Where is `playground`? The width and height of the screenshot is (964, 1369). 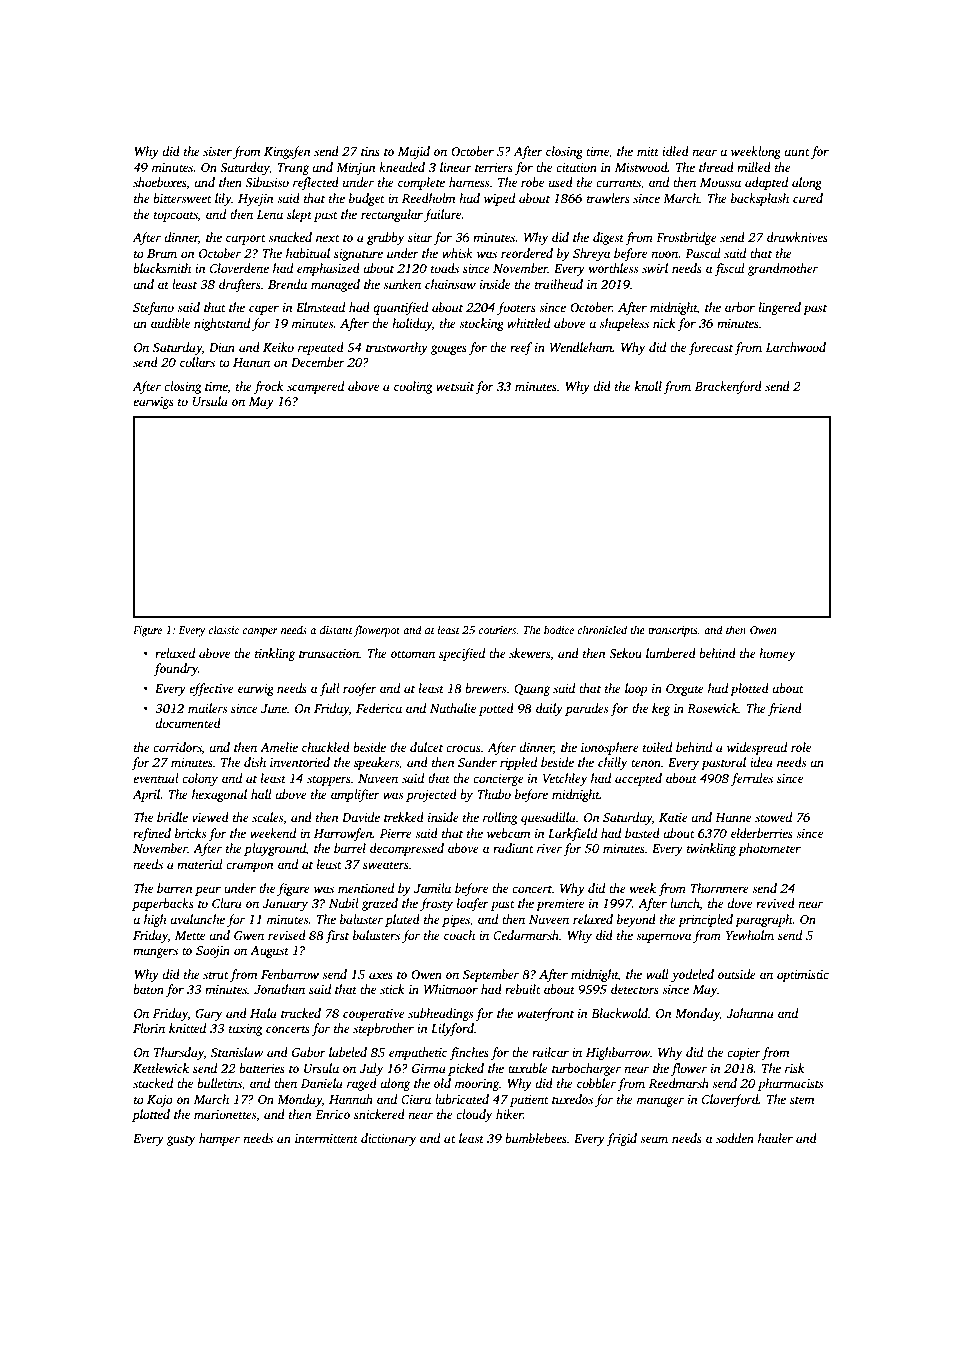
playground is located at coordinates (275, 849).
